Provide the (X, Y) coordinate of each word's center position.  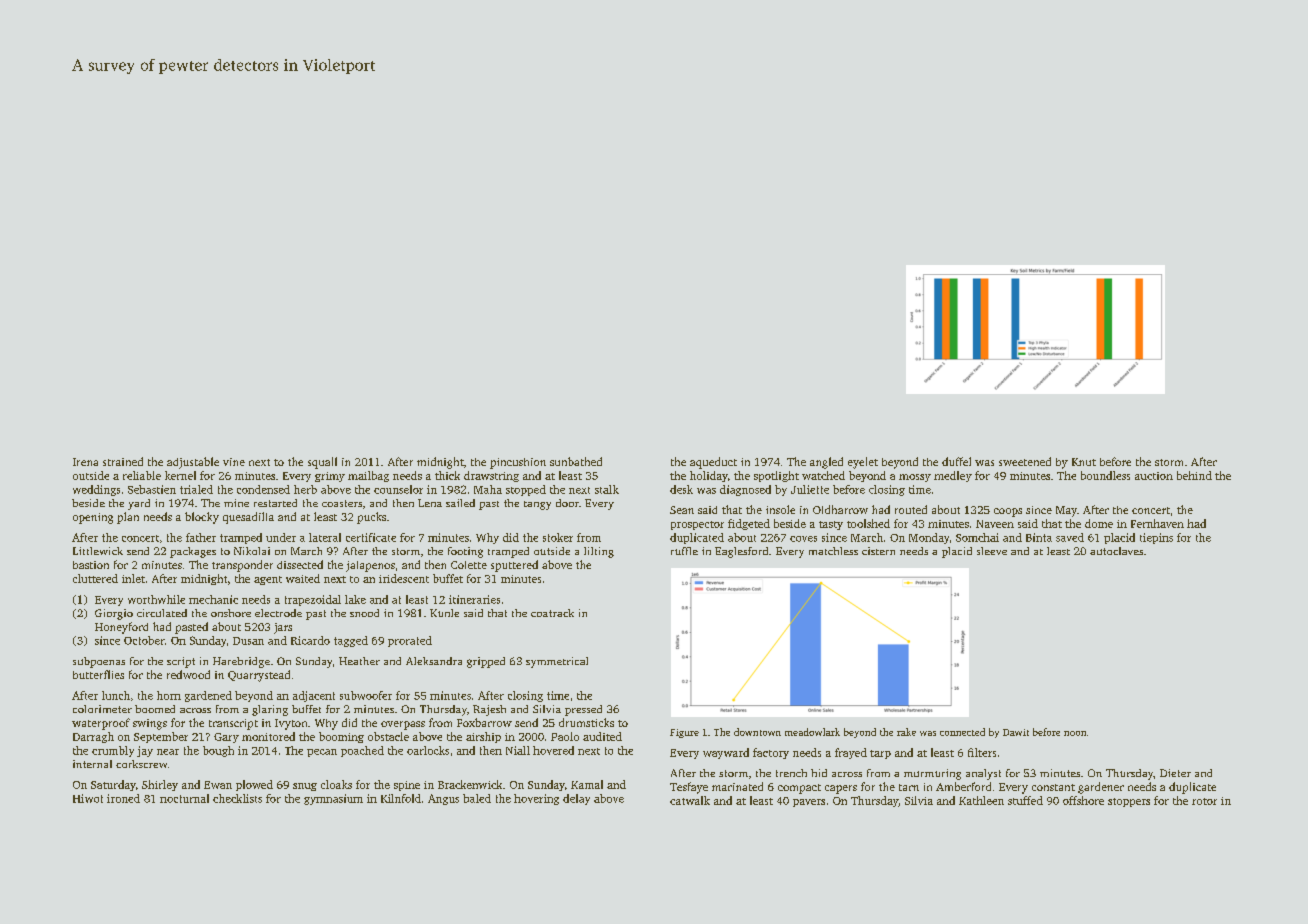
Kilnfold (401, 798)
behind (1194, 475)
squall (322, 463)
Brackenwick (470, 784)
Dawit (1016, 732)
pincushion (518, 463)
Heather (359, 661)
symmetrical (557, 662)
